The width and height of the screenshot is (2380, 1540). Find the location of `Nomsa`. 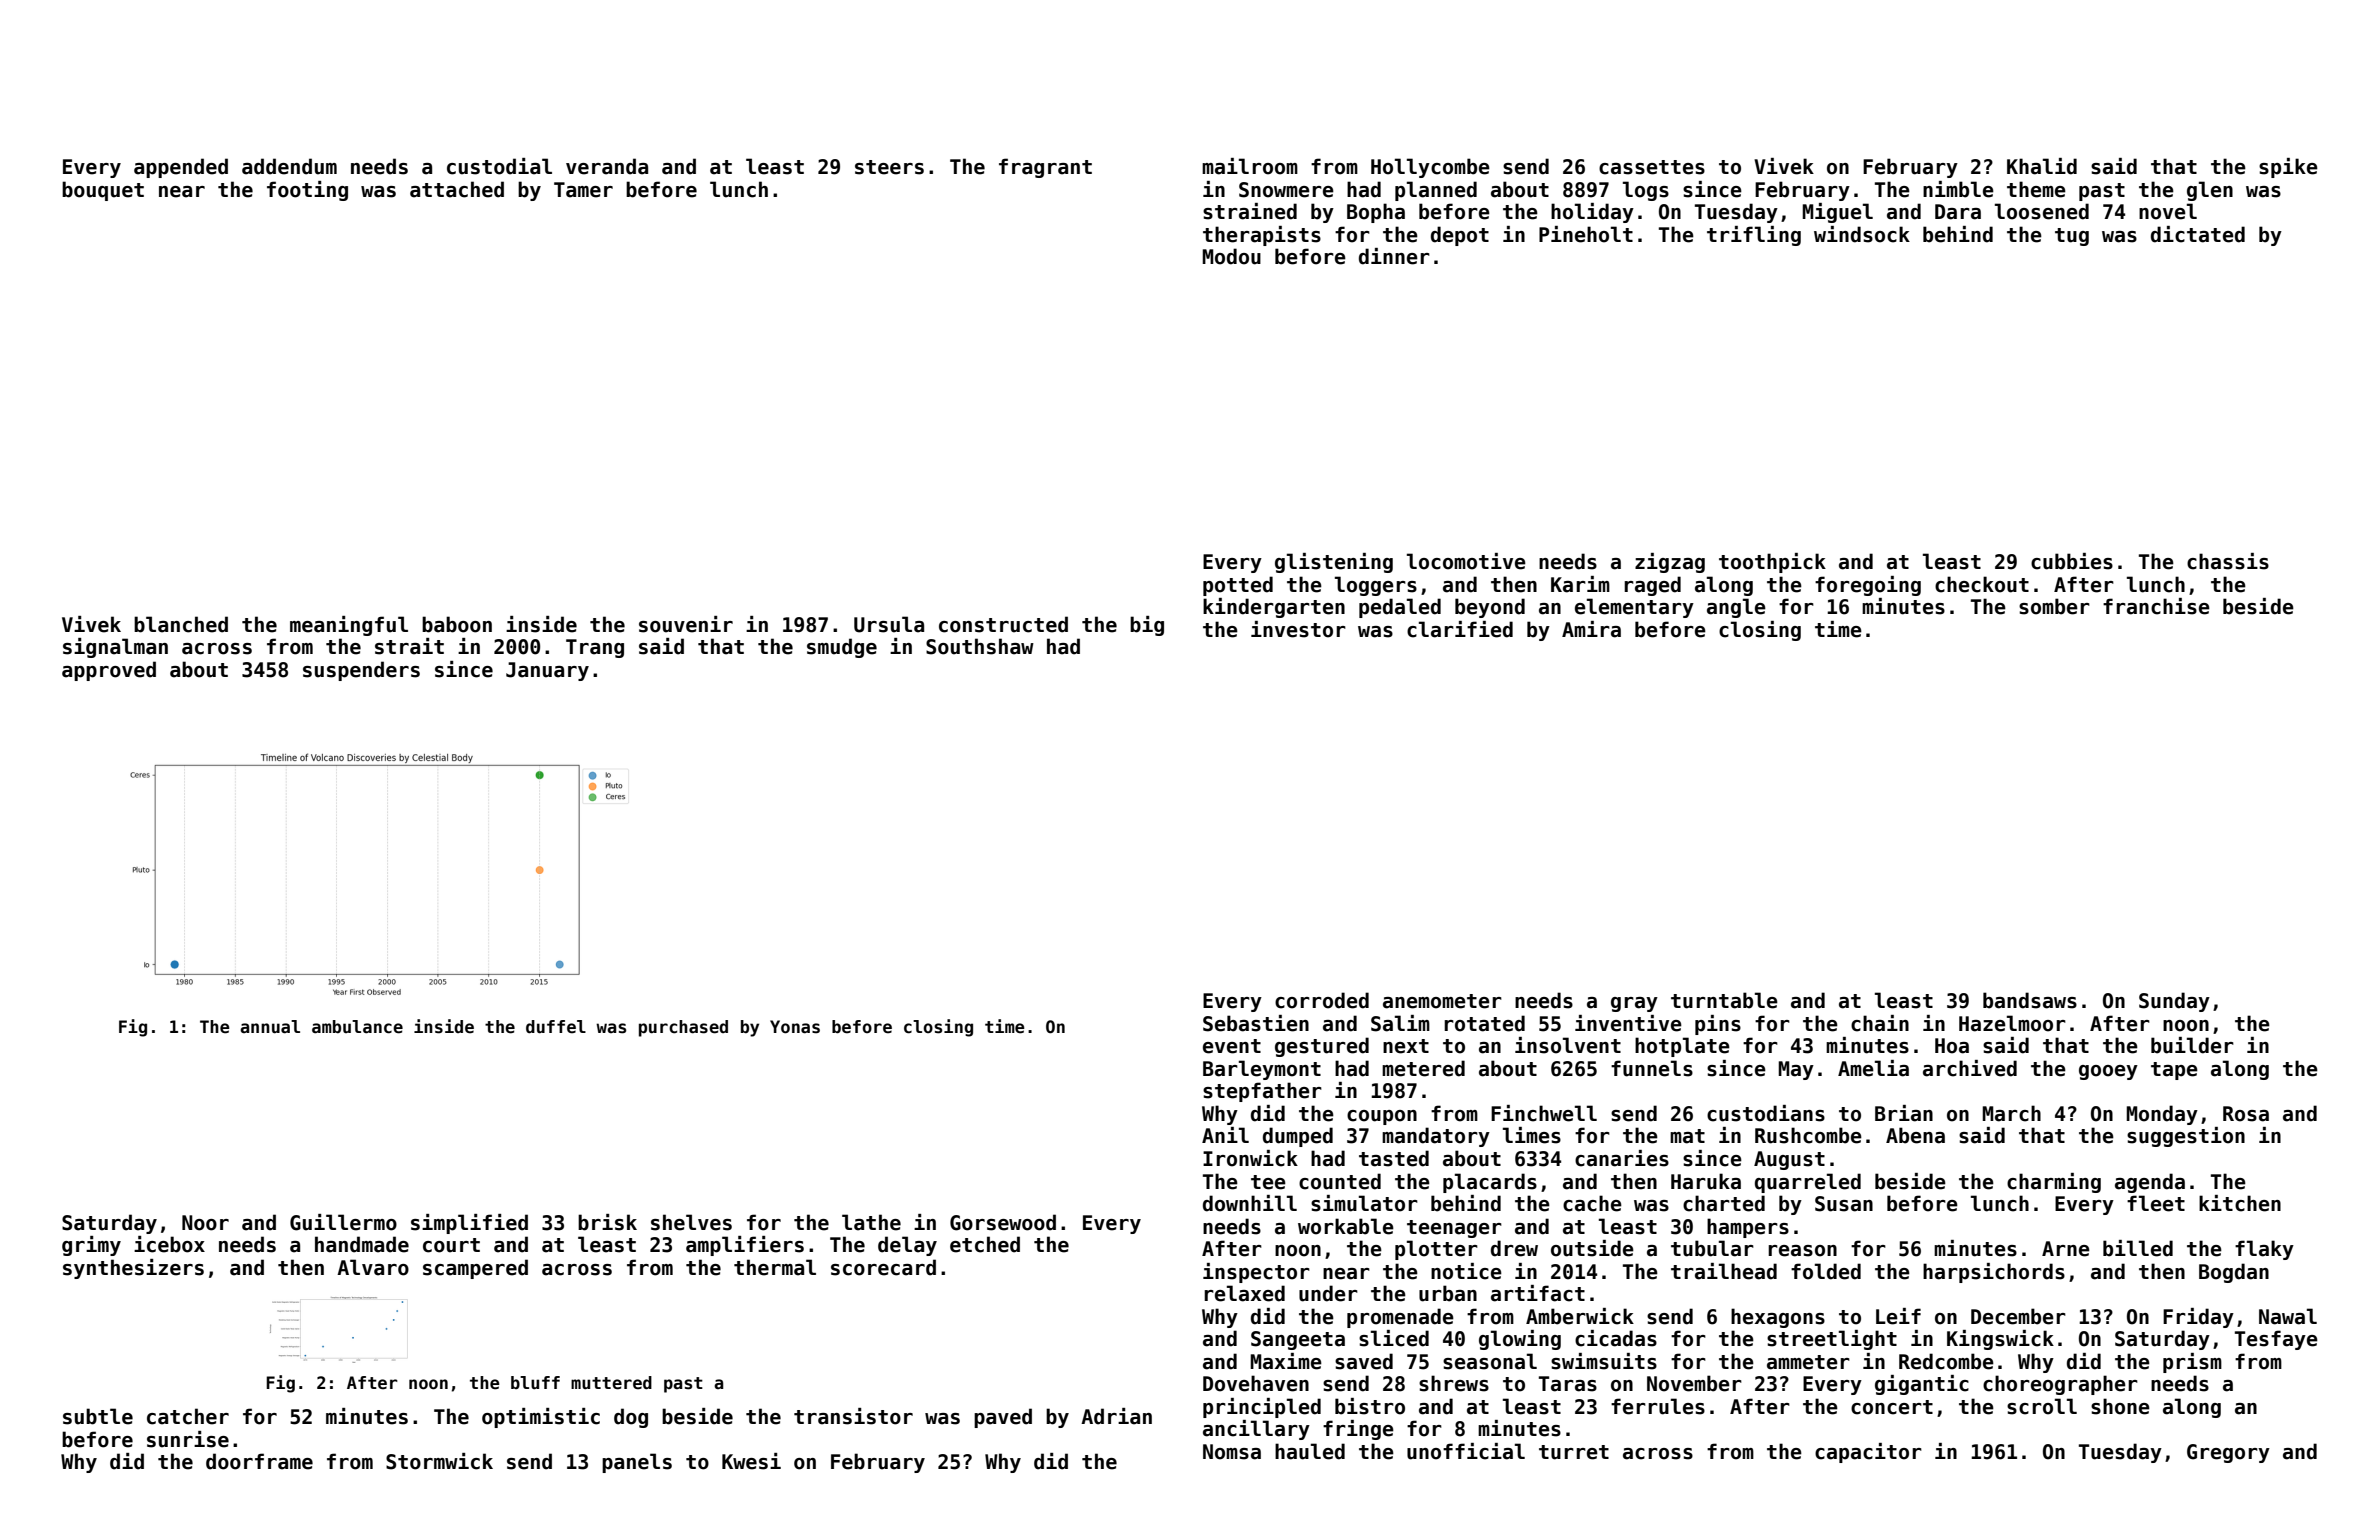

Nomsa is located at coordinates (1232, 1452).
